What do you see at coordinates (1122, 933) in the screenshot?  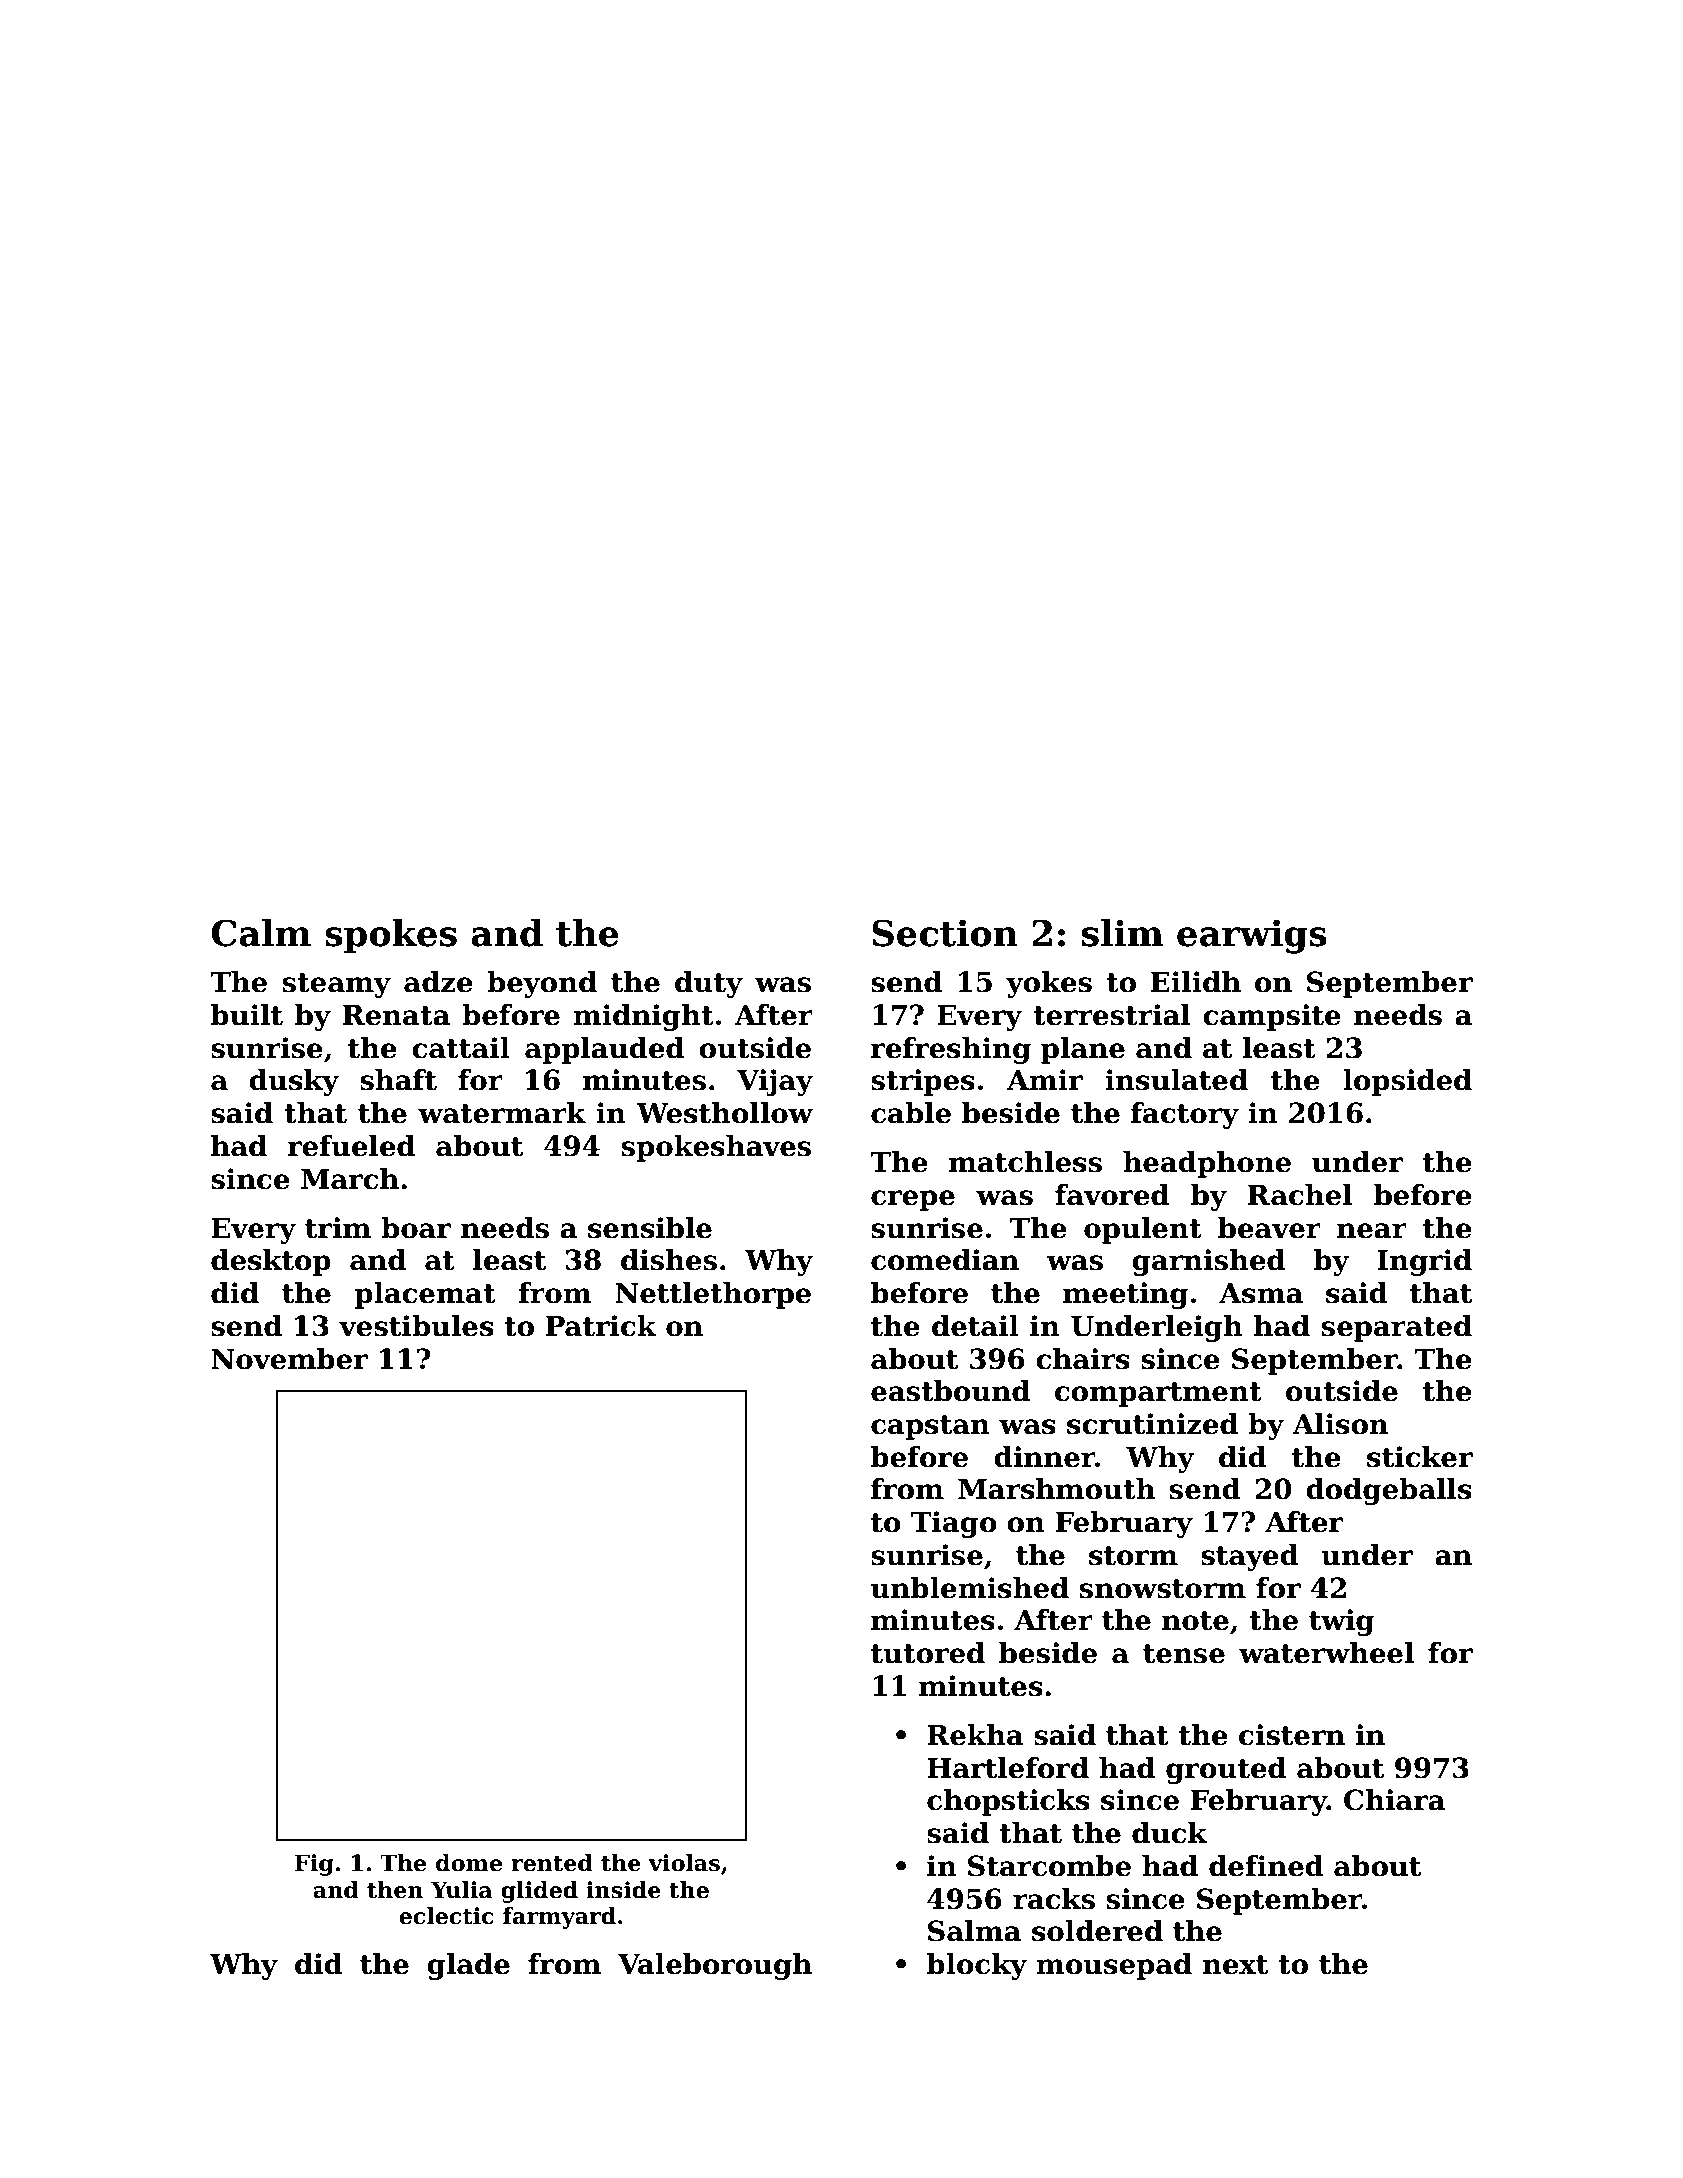 I see `slim` at bounding box center [1122, 933].
